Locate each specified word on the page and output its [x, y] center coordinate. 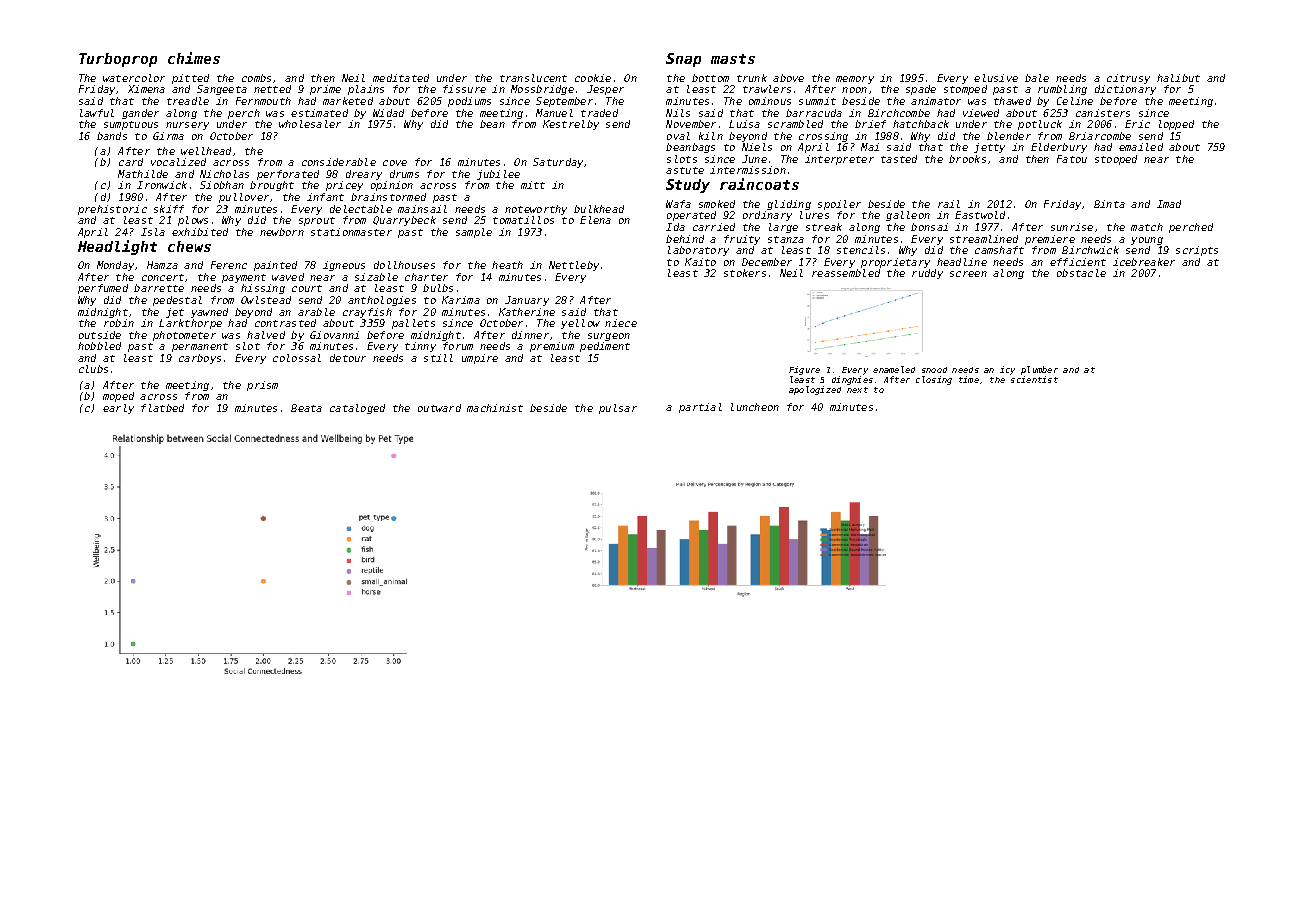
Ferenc [229, 265]
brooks [967, 159]
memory [855, 80]
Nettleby [574, 266]
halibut [1178, 78]
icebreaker [1144, 262]
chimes [194, 58]
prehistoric [112, 210]
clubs [93, 369]
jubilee [498, 175]
